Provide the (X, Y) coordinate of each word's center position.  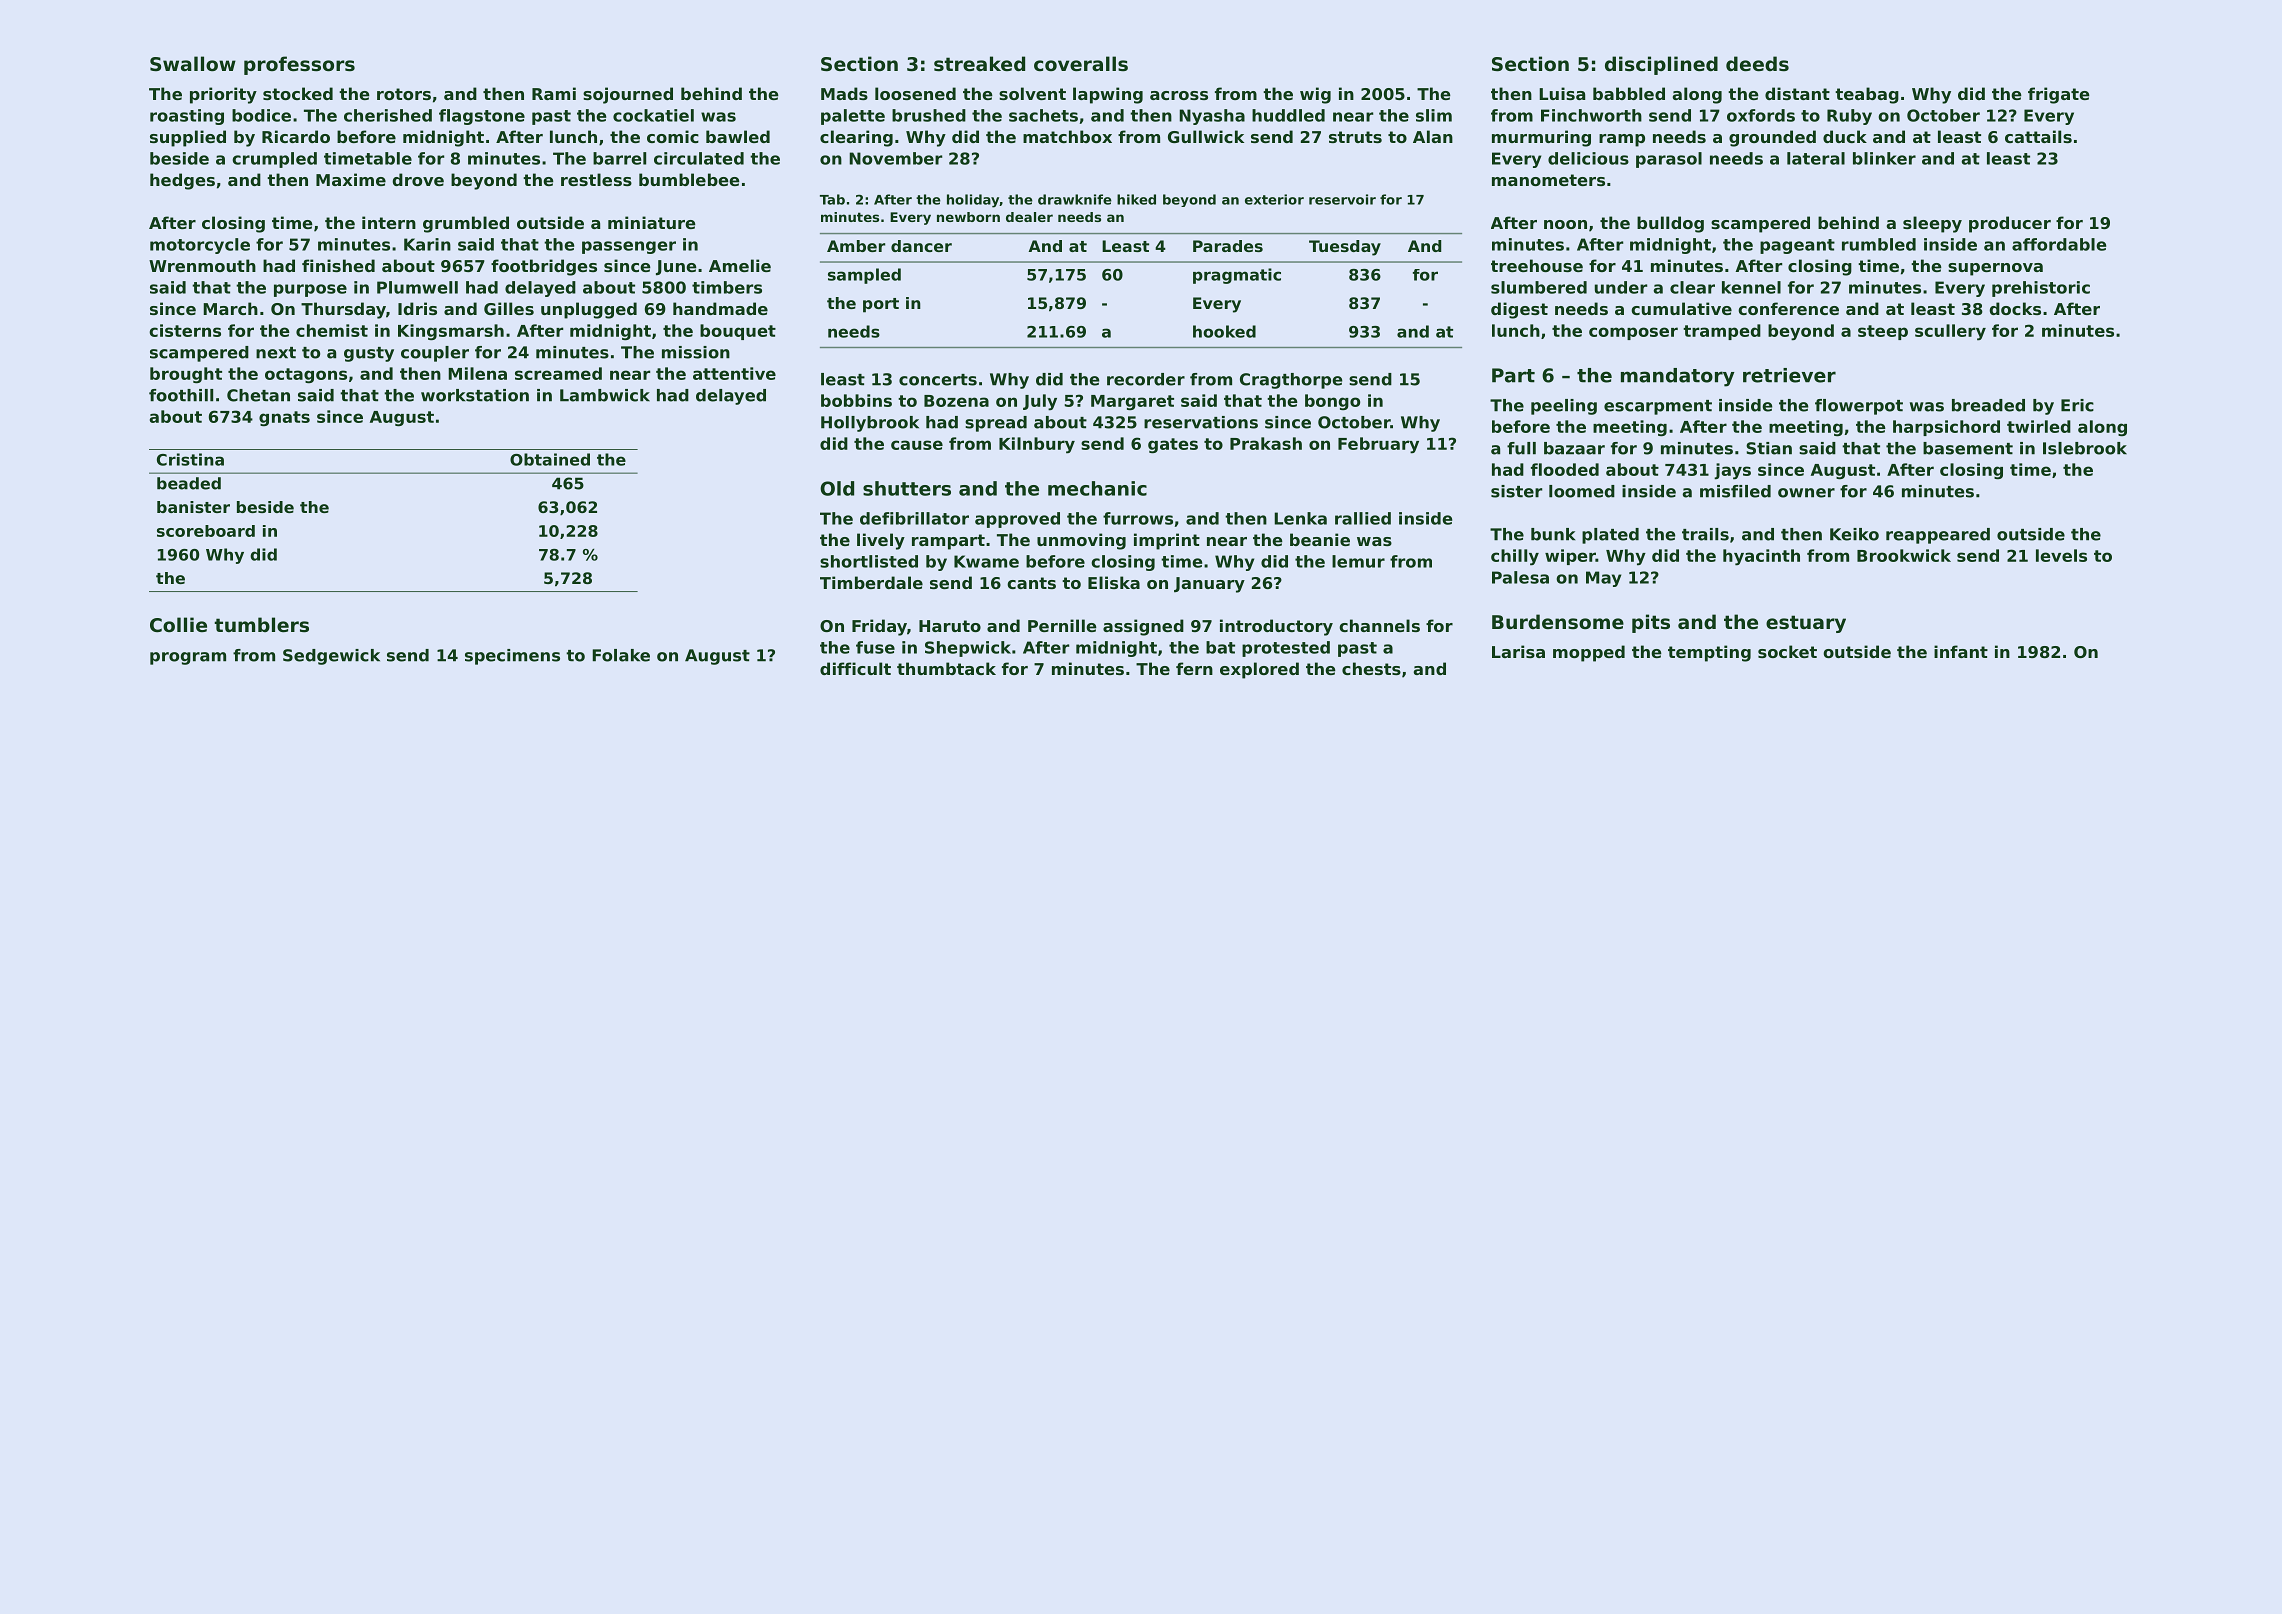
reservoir (1342, 199)
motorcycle (200, 246)
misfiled (1735, 491)
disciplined (1661, 65)
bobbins (856, 400)
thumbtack (946, 668)
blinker (1884, 158)
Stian (1769, 448)
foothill (181, 395)
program (188, 658)
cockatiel (653, 115)
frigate (2059, 95)
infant (1961, 651)
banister (193, 507)
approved (1017, 520)
